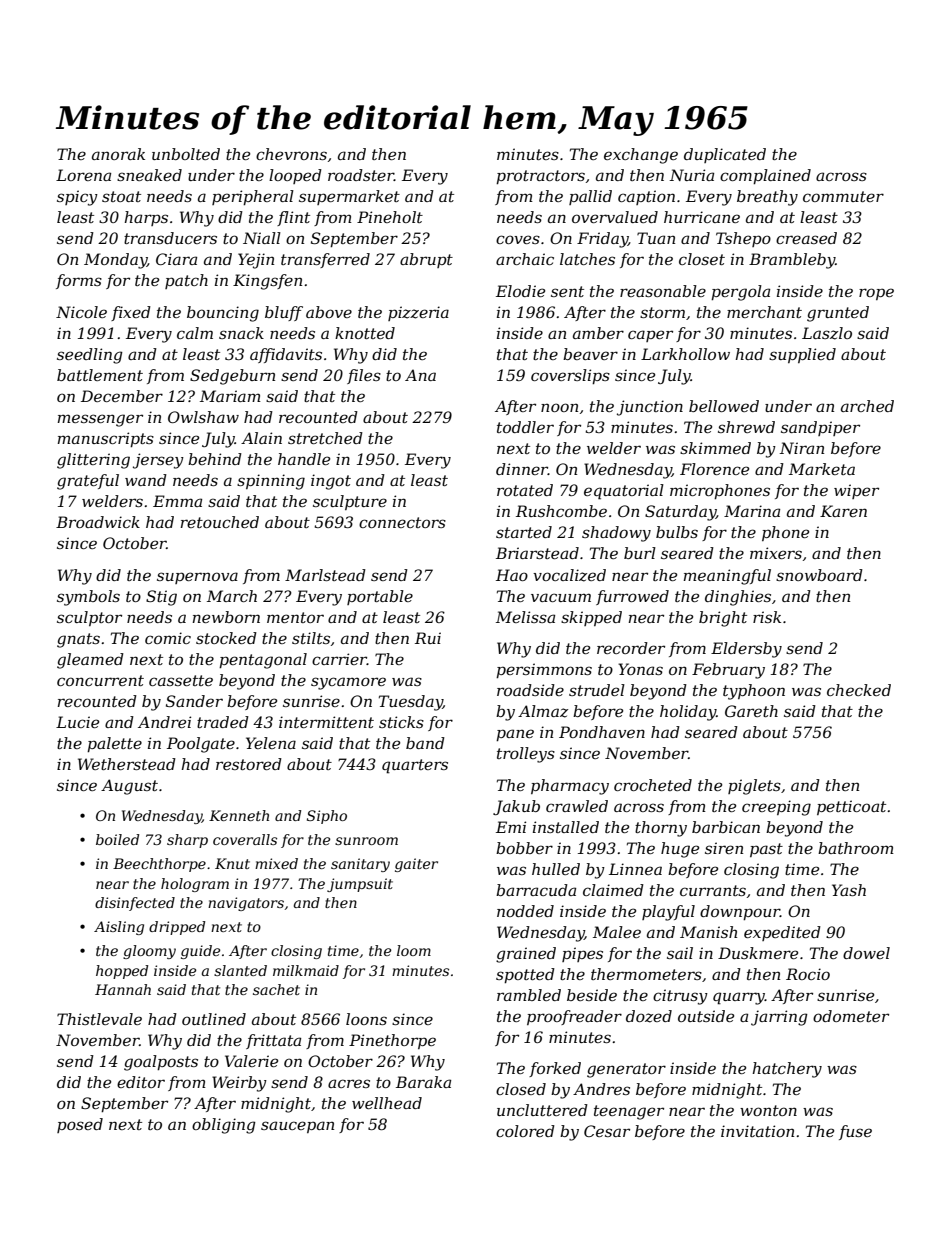 This screenshot has height=1233, width=952. Describe the element at coordinates (757, 1131) in the screenshot. I see `invitation` at that location.
